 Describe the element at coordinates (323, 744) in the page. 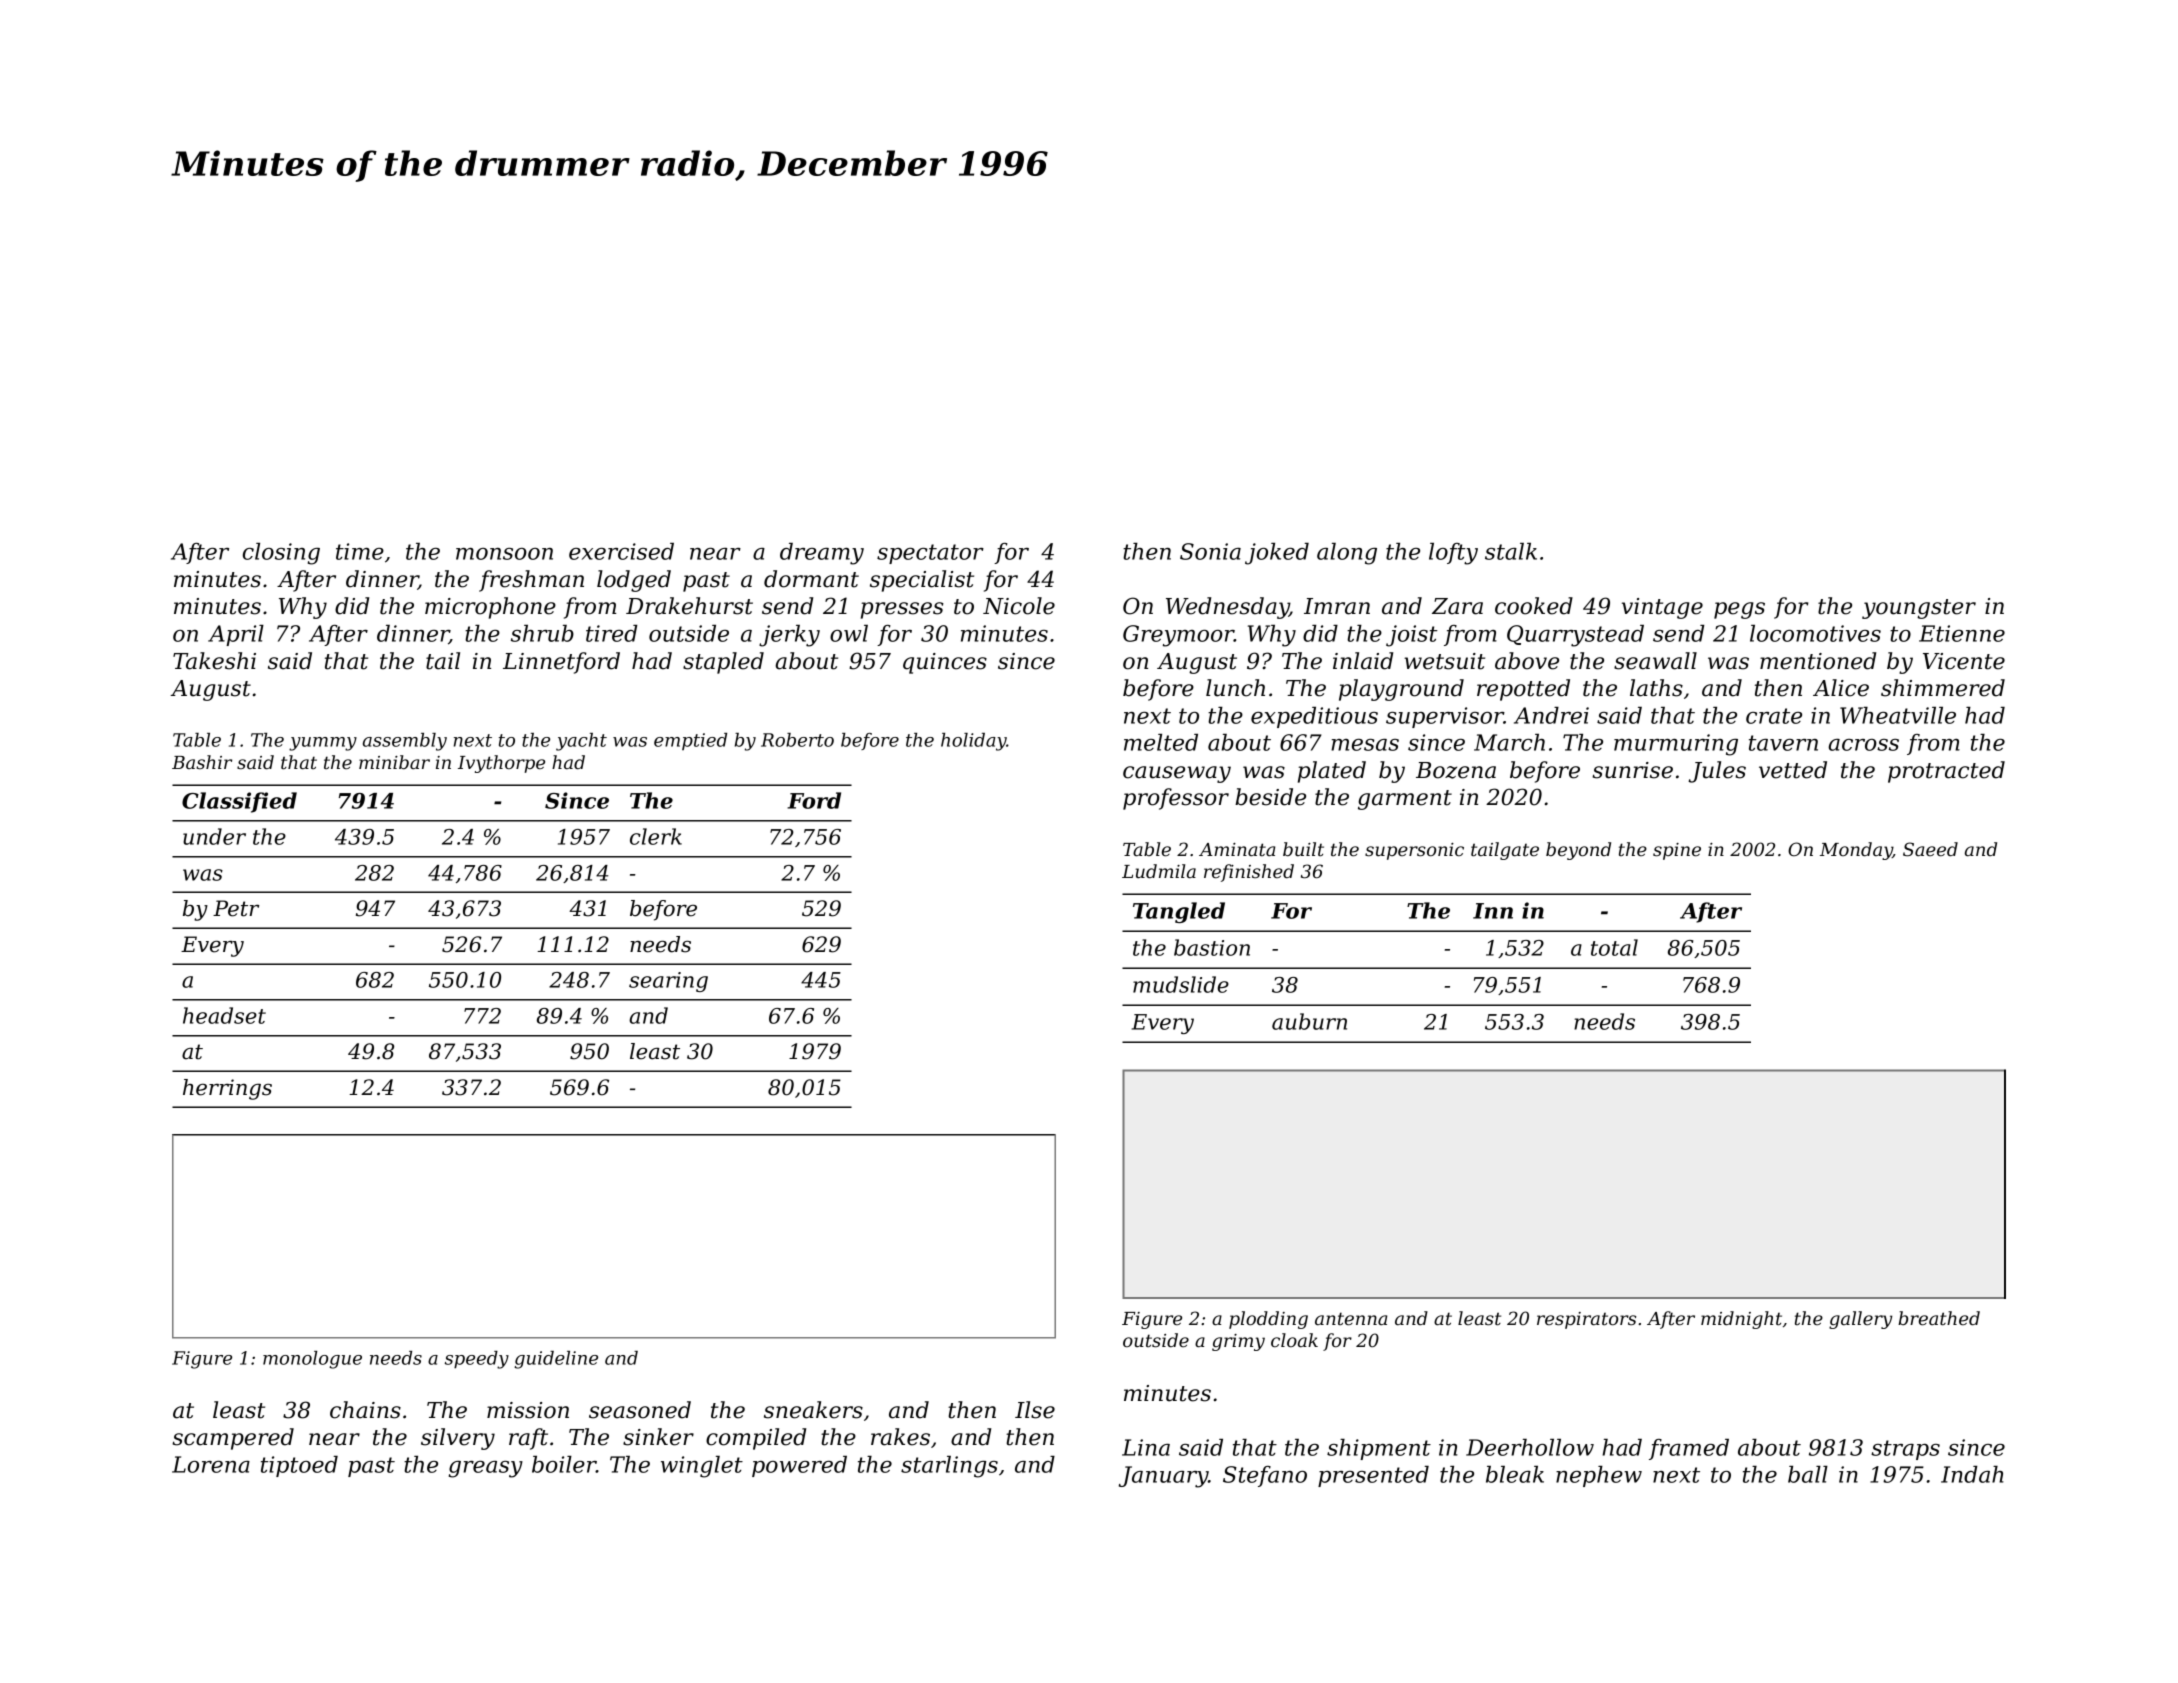

I see `yummy` at that location.
